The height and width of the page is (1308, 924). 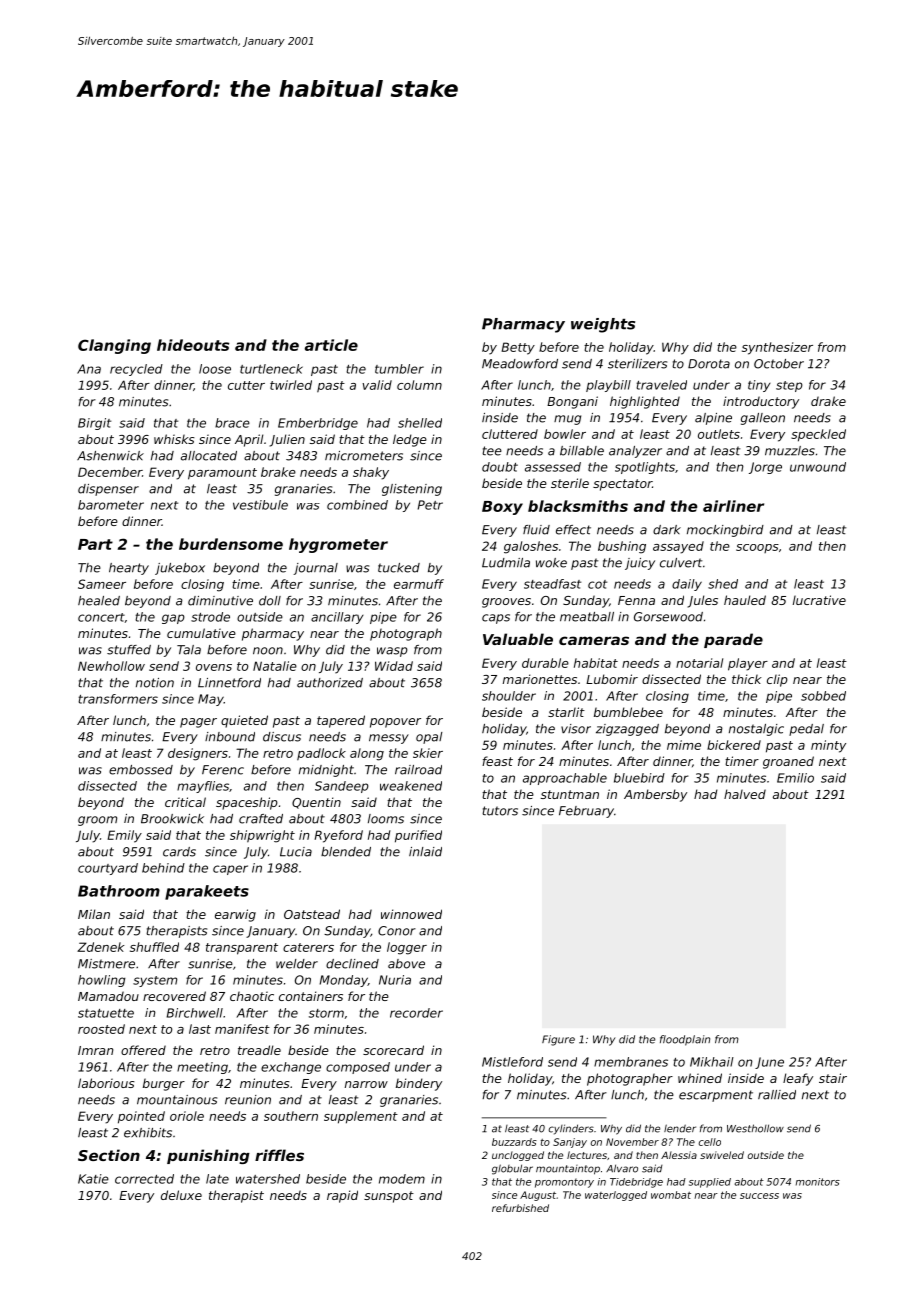 I want to click on article, so click(x=331, y=345).
